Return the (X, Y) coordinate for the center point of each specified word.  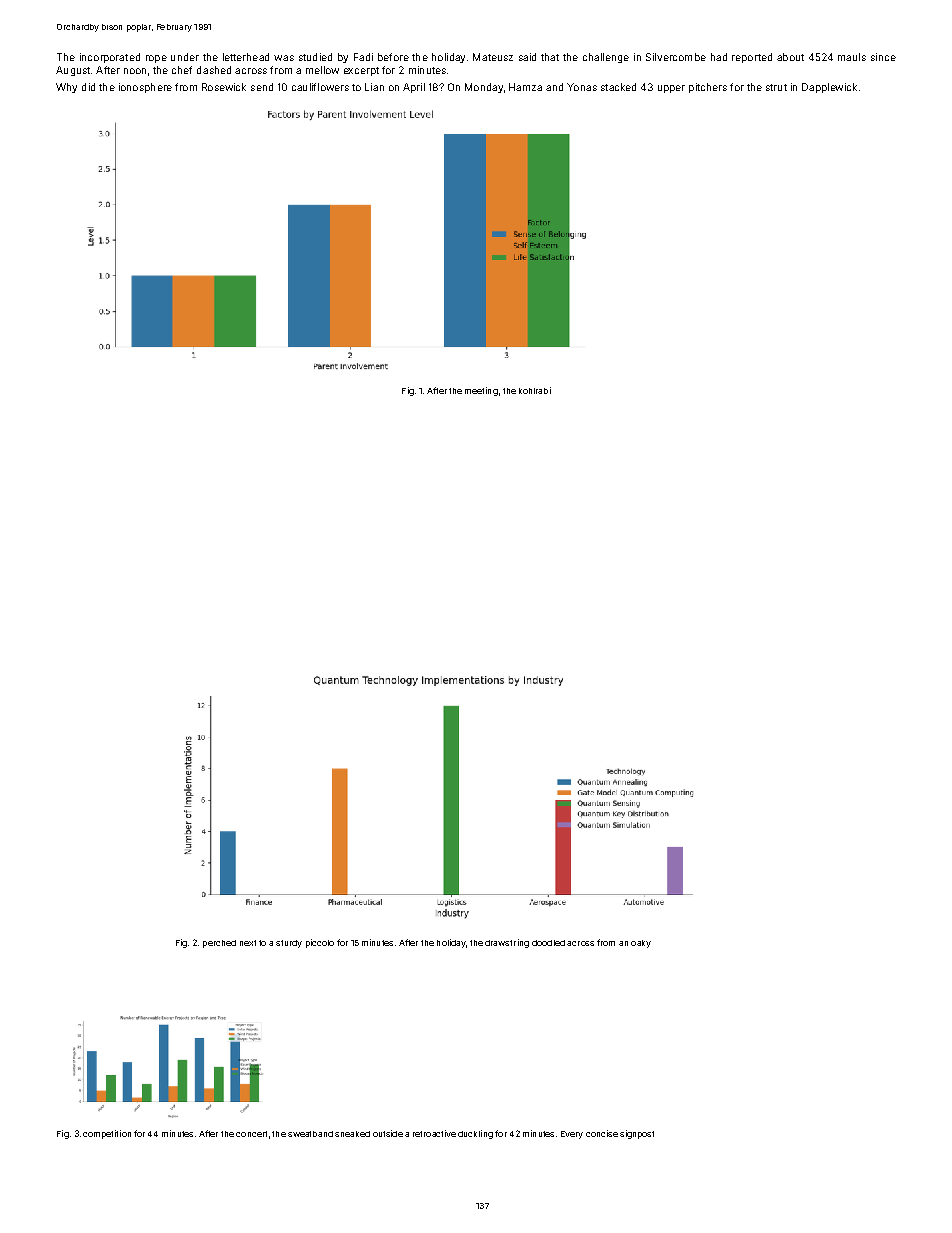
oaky (641, 944)
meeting (481, 391)
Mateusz (493, 57)
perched (219, 944)
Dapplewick (829, 88)
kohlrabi (535, 390)
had (719, 57)
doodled (548, 943)
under (185, 57)
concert (251, 1134)
